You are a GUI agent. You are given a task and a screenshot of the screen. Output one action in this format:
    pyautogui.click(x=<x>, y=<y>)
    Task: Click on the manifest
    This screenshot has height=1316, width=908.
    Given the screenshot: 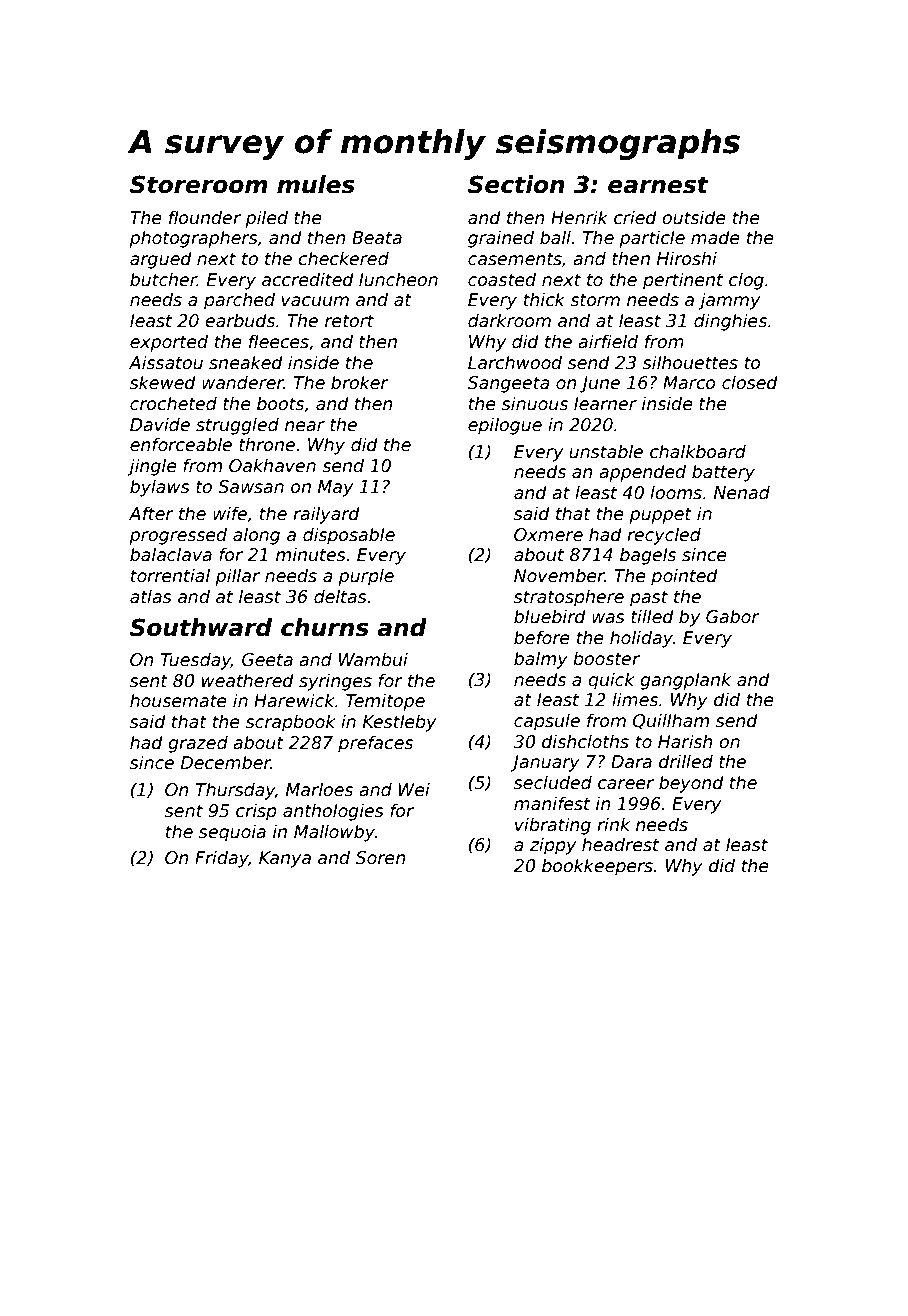 What is the action you would take?
    pyautogui.click(x=552, y=803)
